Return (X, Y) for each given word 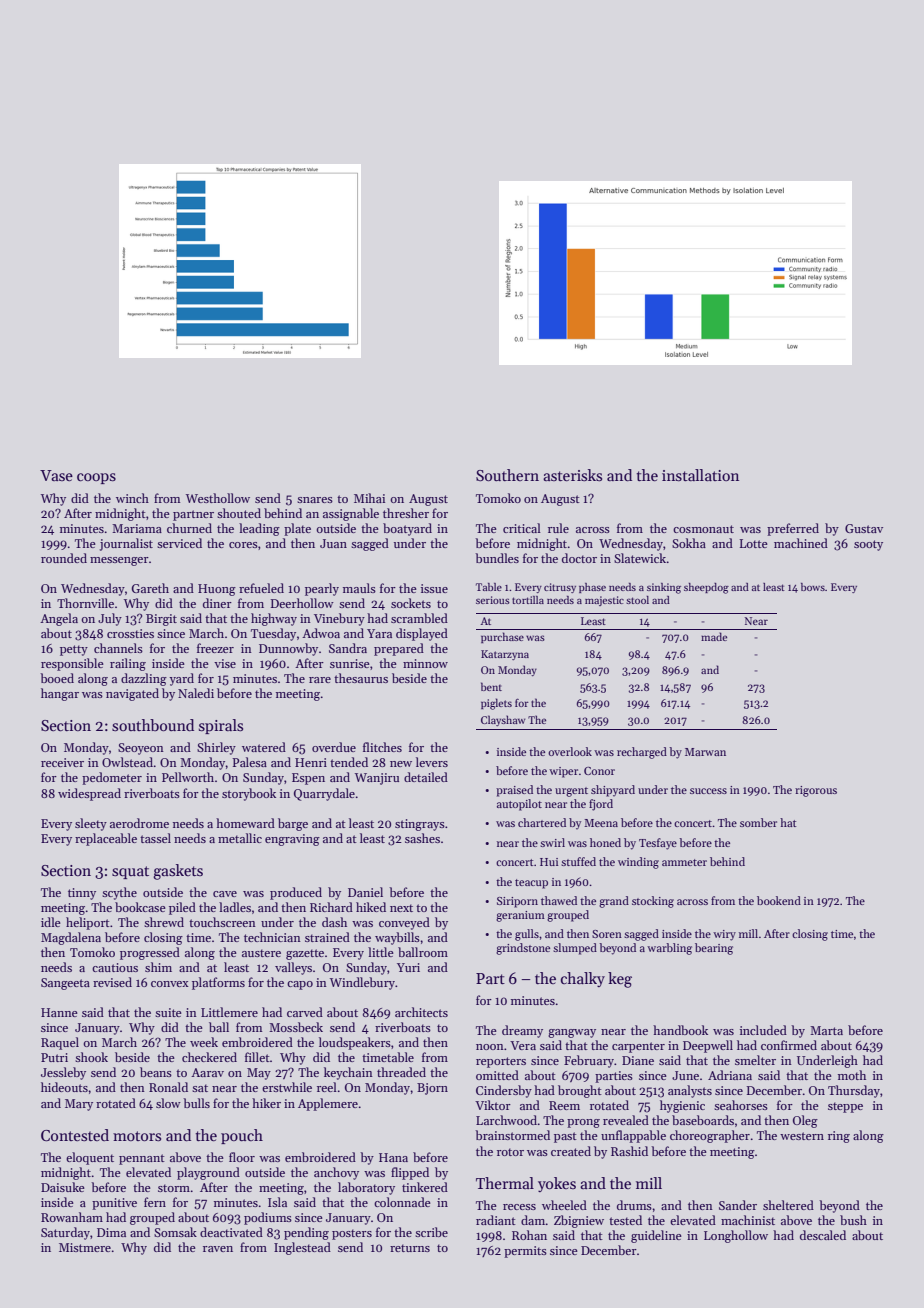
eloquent (90, 1158)
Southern (507, 475)
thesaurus (361, 678)
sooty (868, 545)
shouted (239, 513)
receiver (62, 762)
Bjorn (432, 1089)
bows (813, 587)
